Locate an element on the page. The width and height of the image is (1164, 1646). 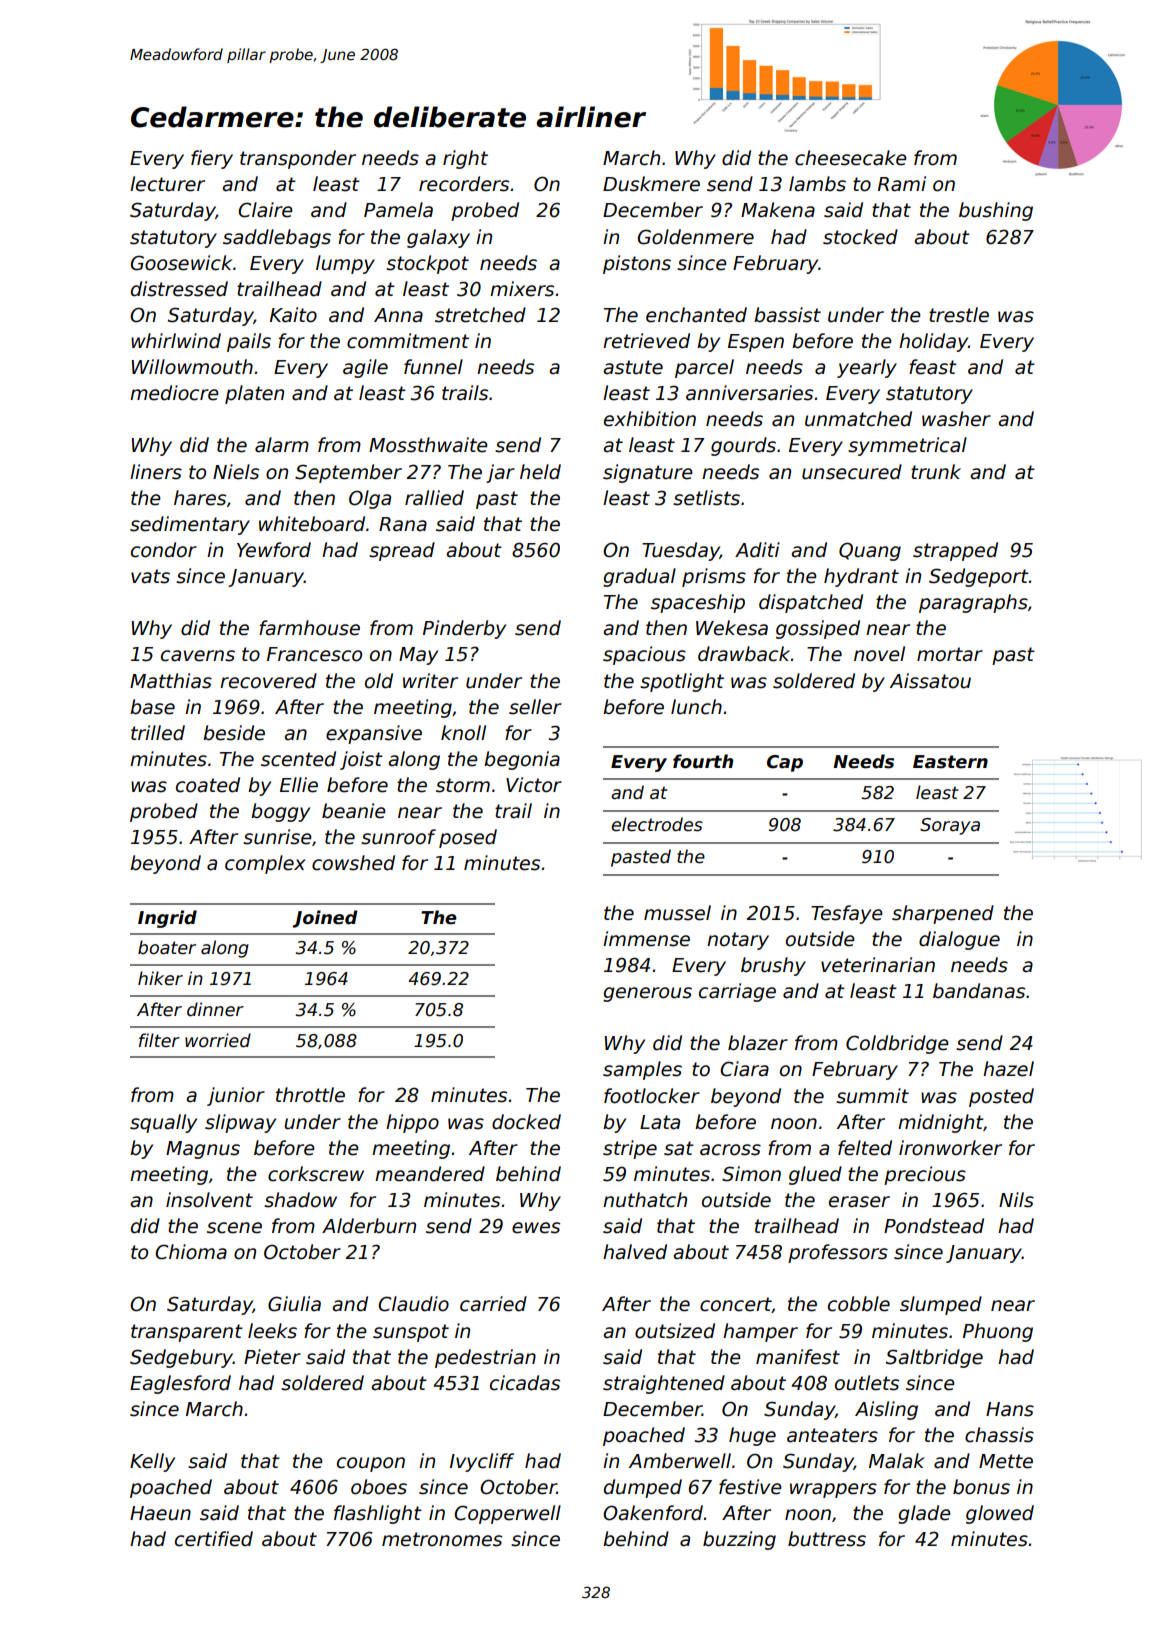
flashlight is located at coordinates (378, 1514).
